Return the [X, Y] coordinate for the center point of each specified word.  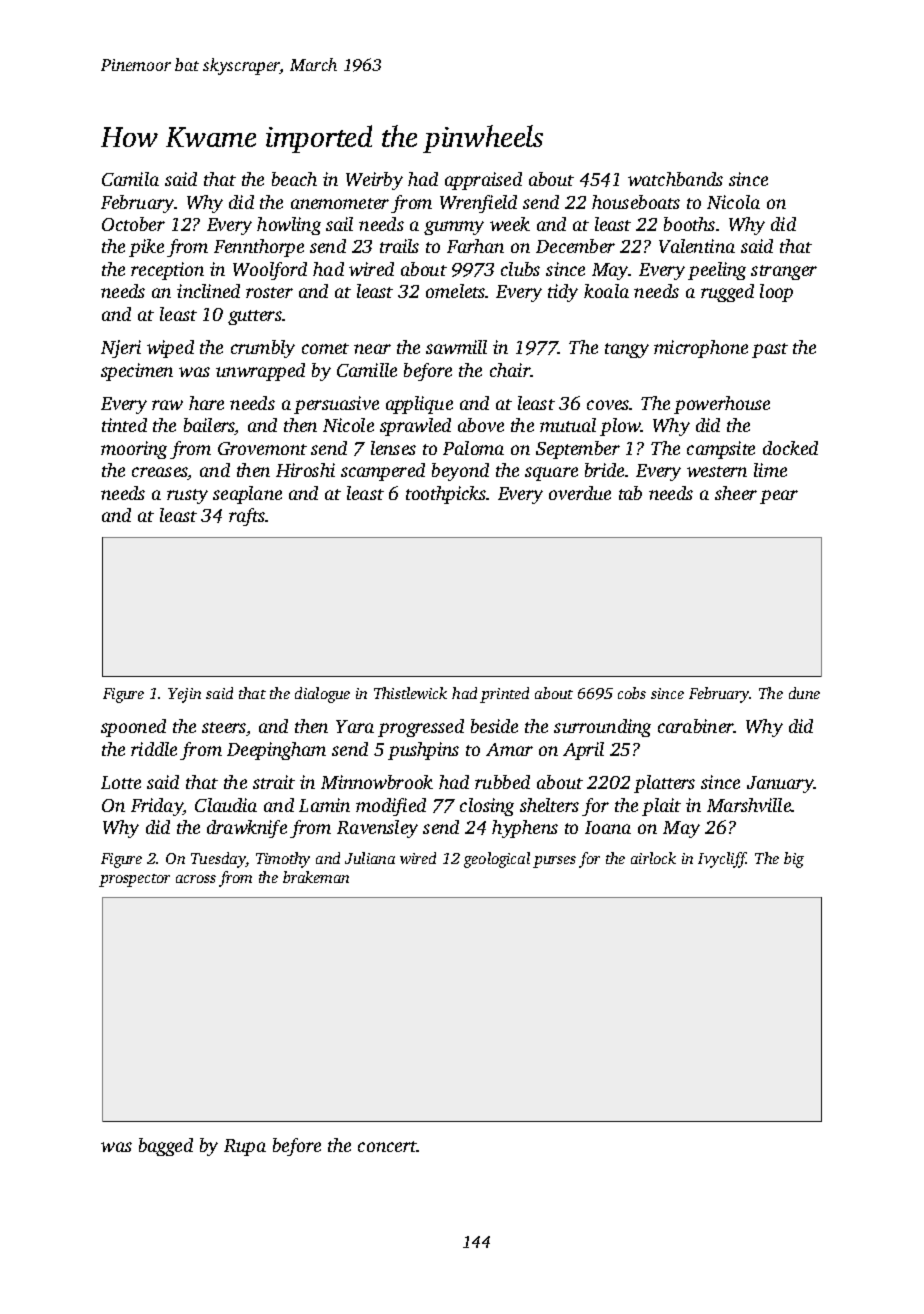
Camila [130, 179]
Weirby [374, 181]
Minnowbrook [377, 782]
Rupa [245, 1147]
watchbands [675, 179]
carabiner [696, 726]
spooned [133, 728]
